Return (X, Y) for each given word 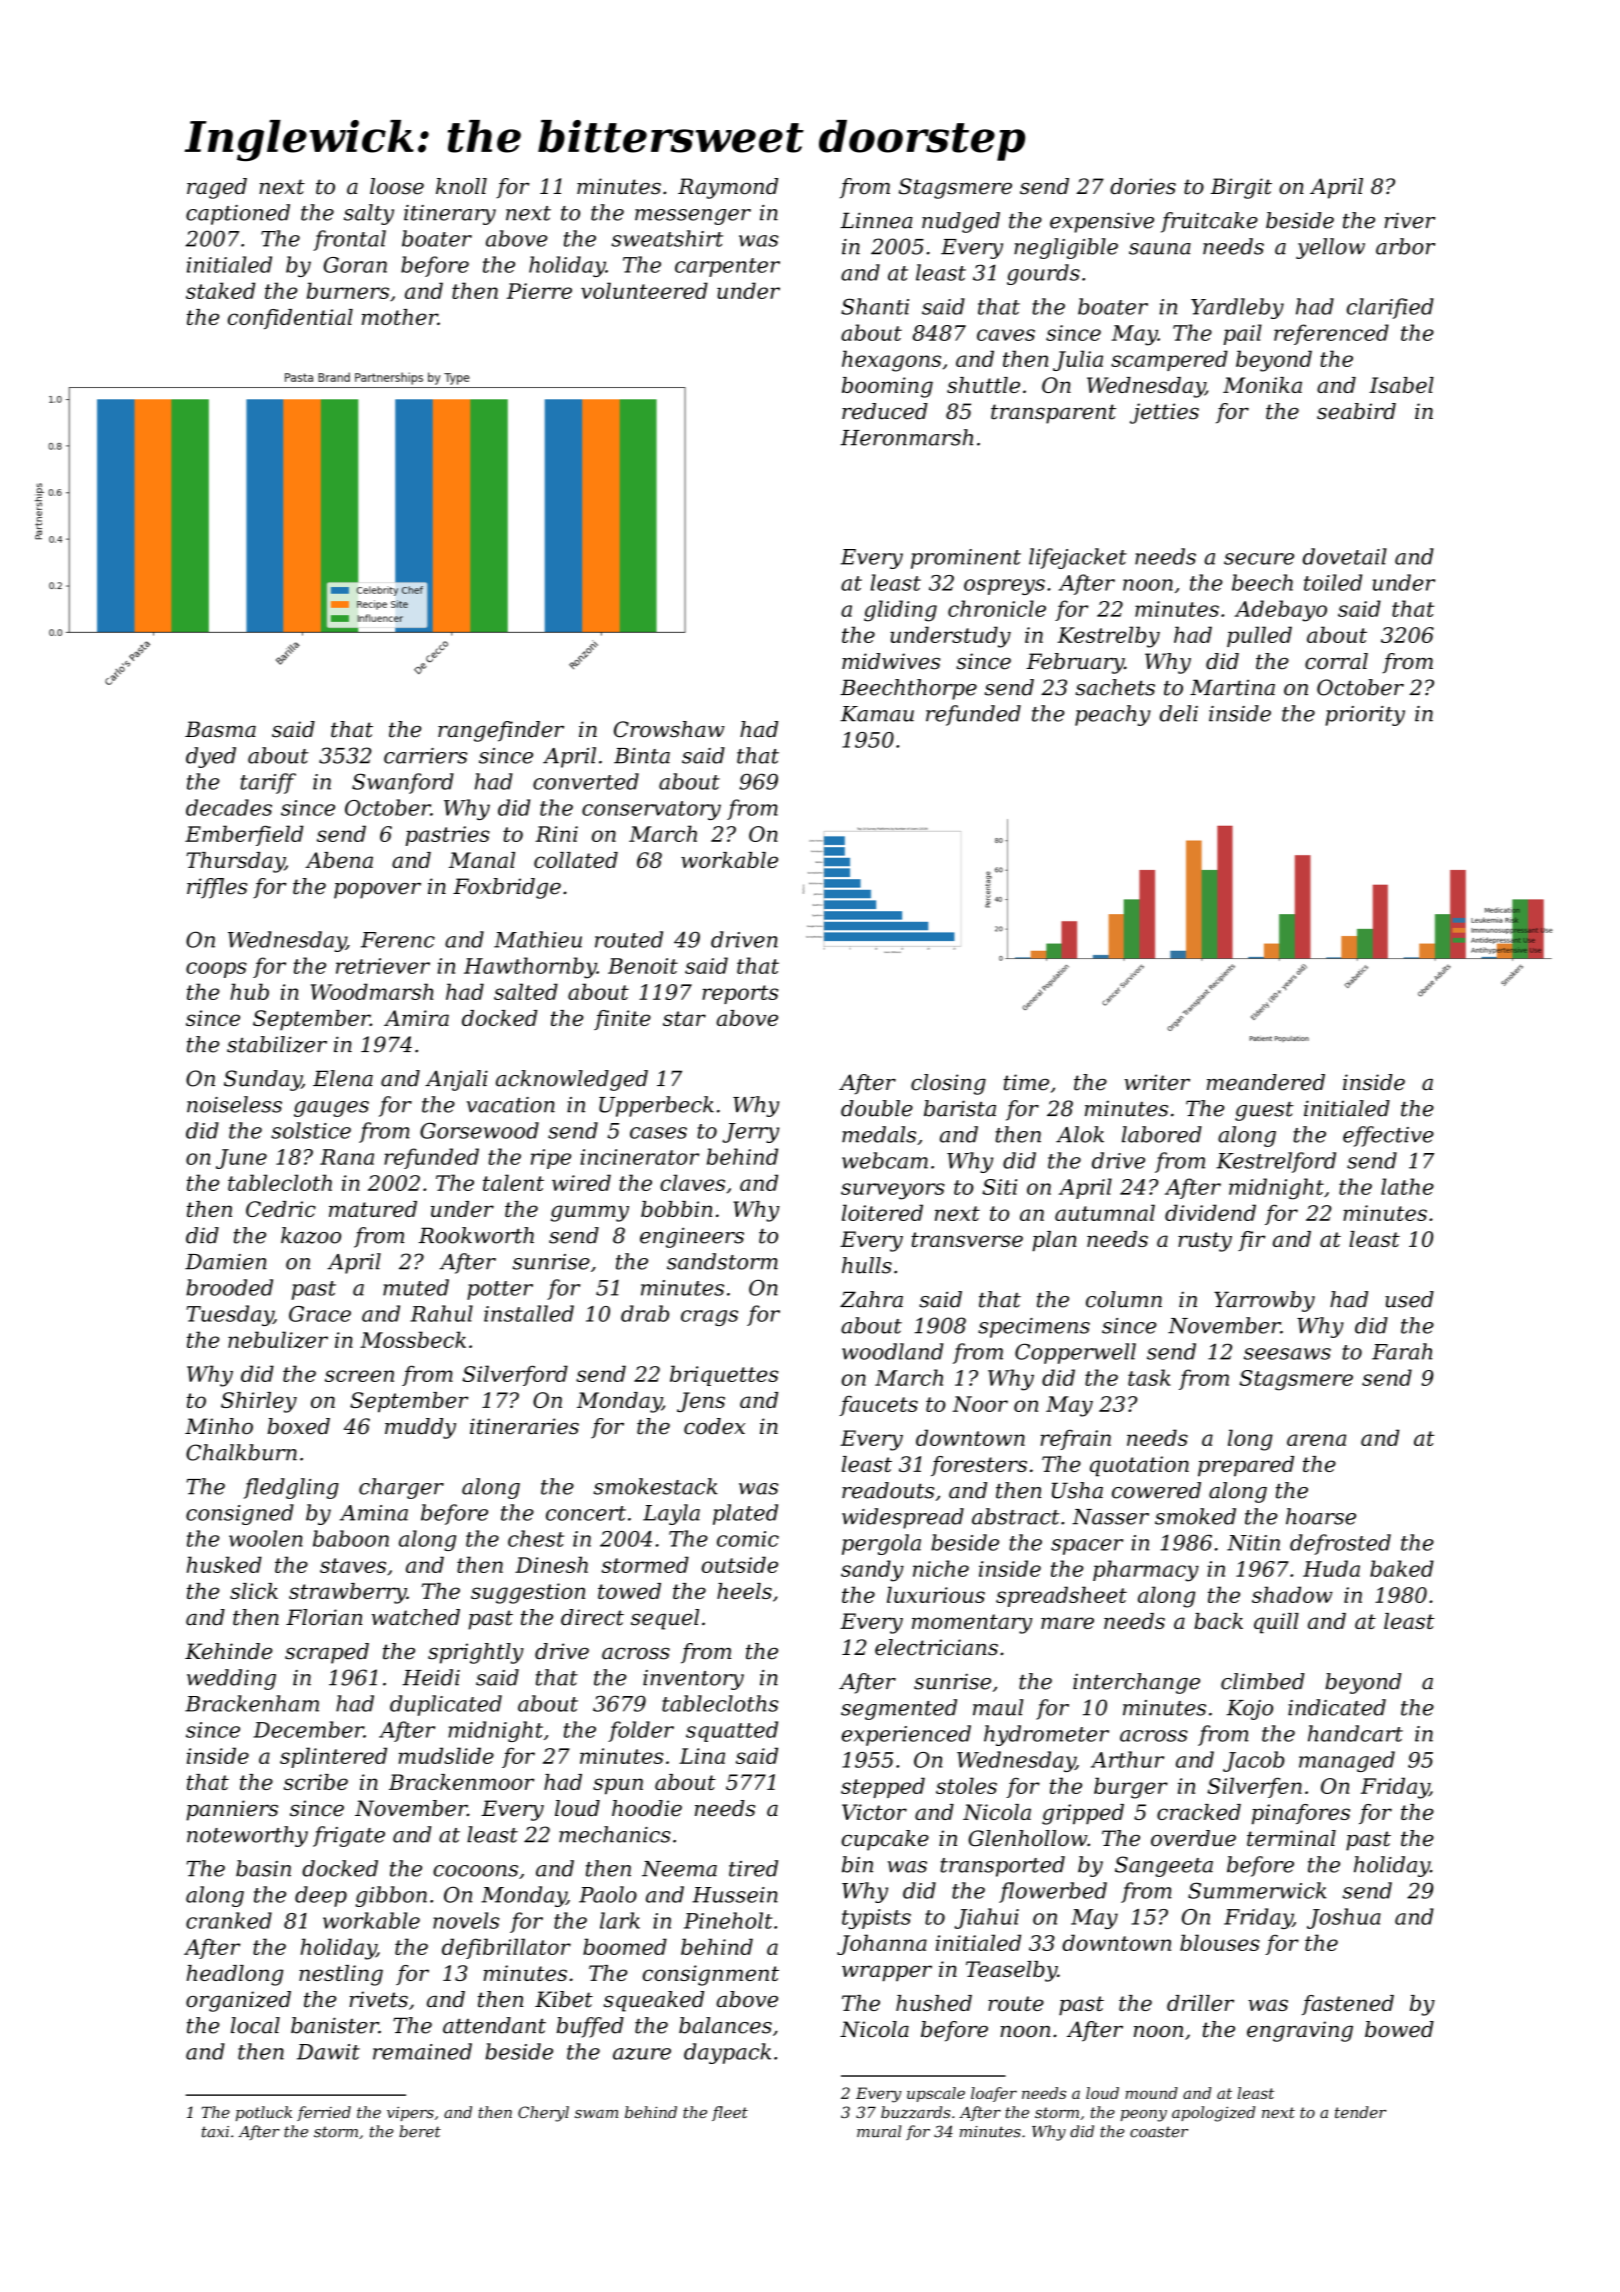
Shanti (875, 306)
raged (217, 188)
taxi (215, 2132)
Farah (1402, 1351)
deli (1179, 713)
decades (229, 807)
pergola (881, 1544)
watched (416, 1617)
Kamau (877, 714)
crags (709, 1318)
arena (1316, 1440)
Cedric (281, 1209)
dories (1143, 186)
